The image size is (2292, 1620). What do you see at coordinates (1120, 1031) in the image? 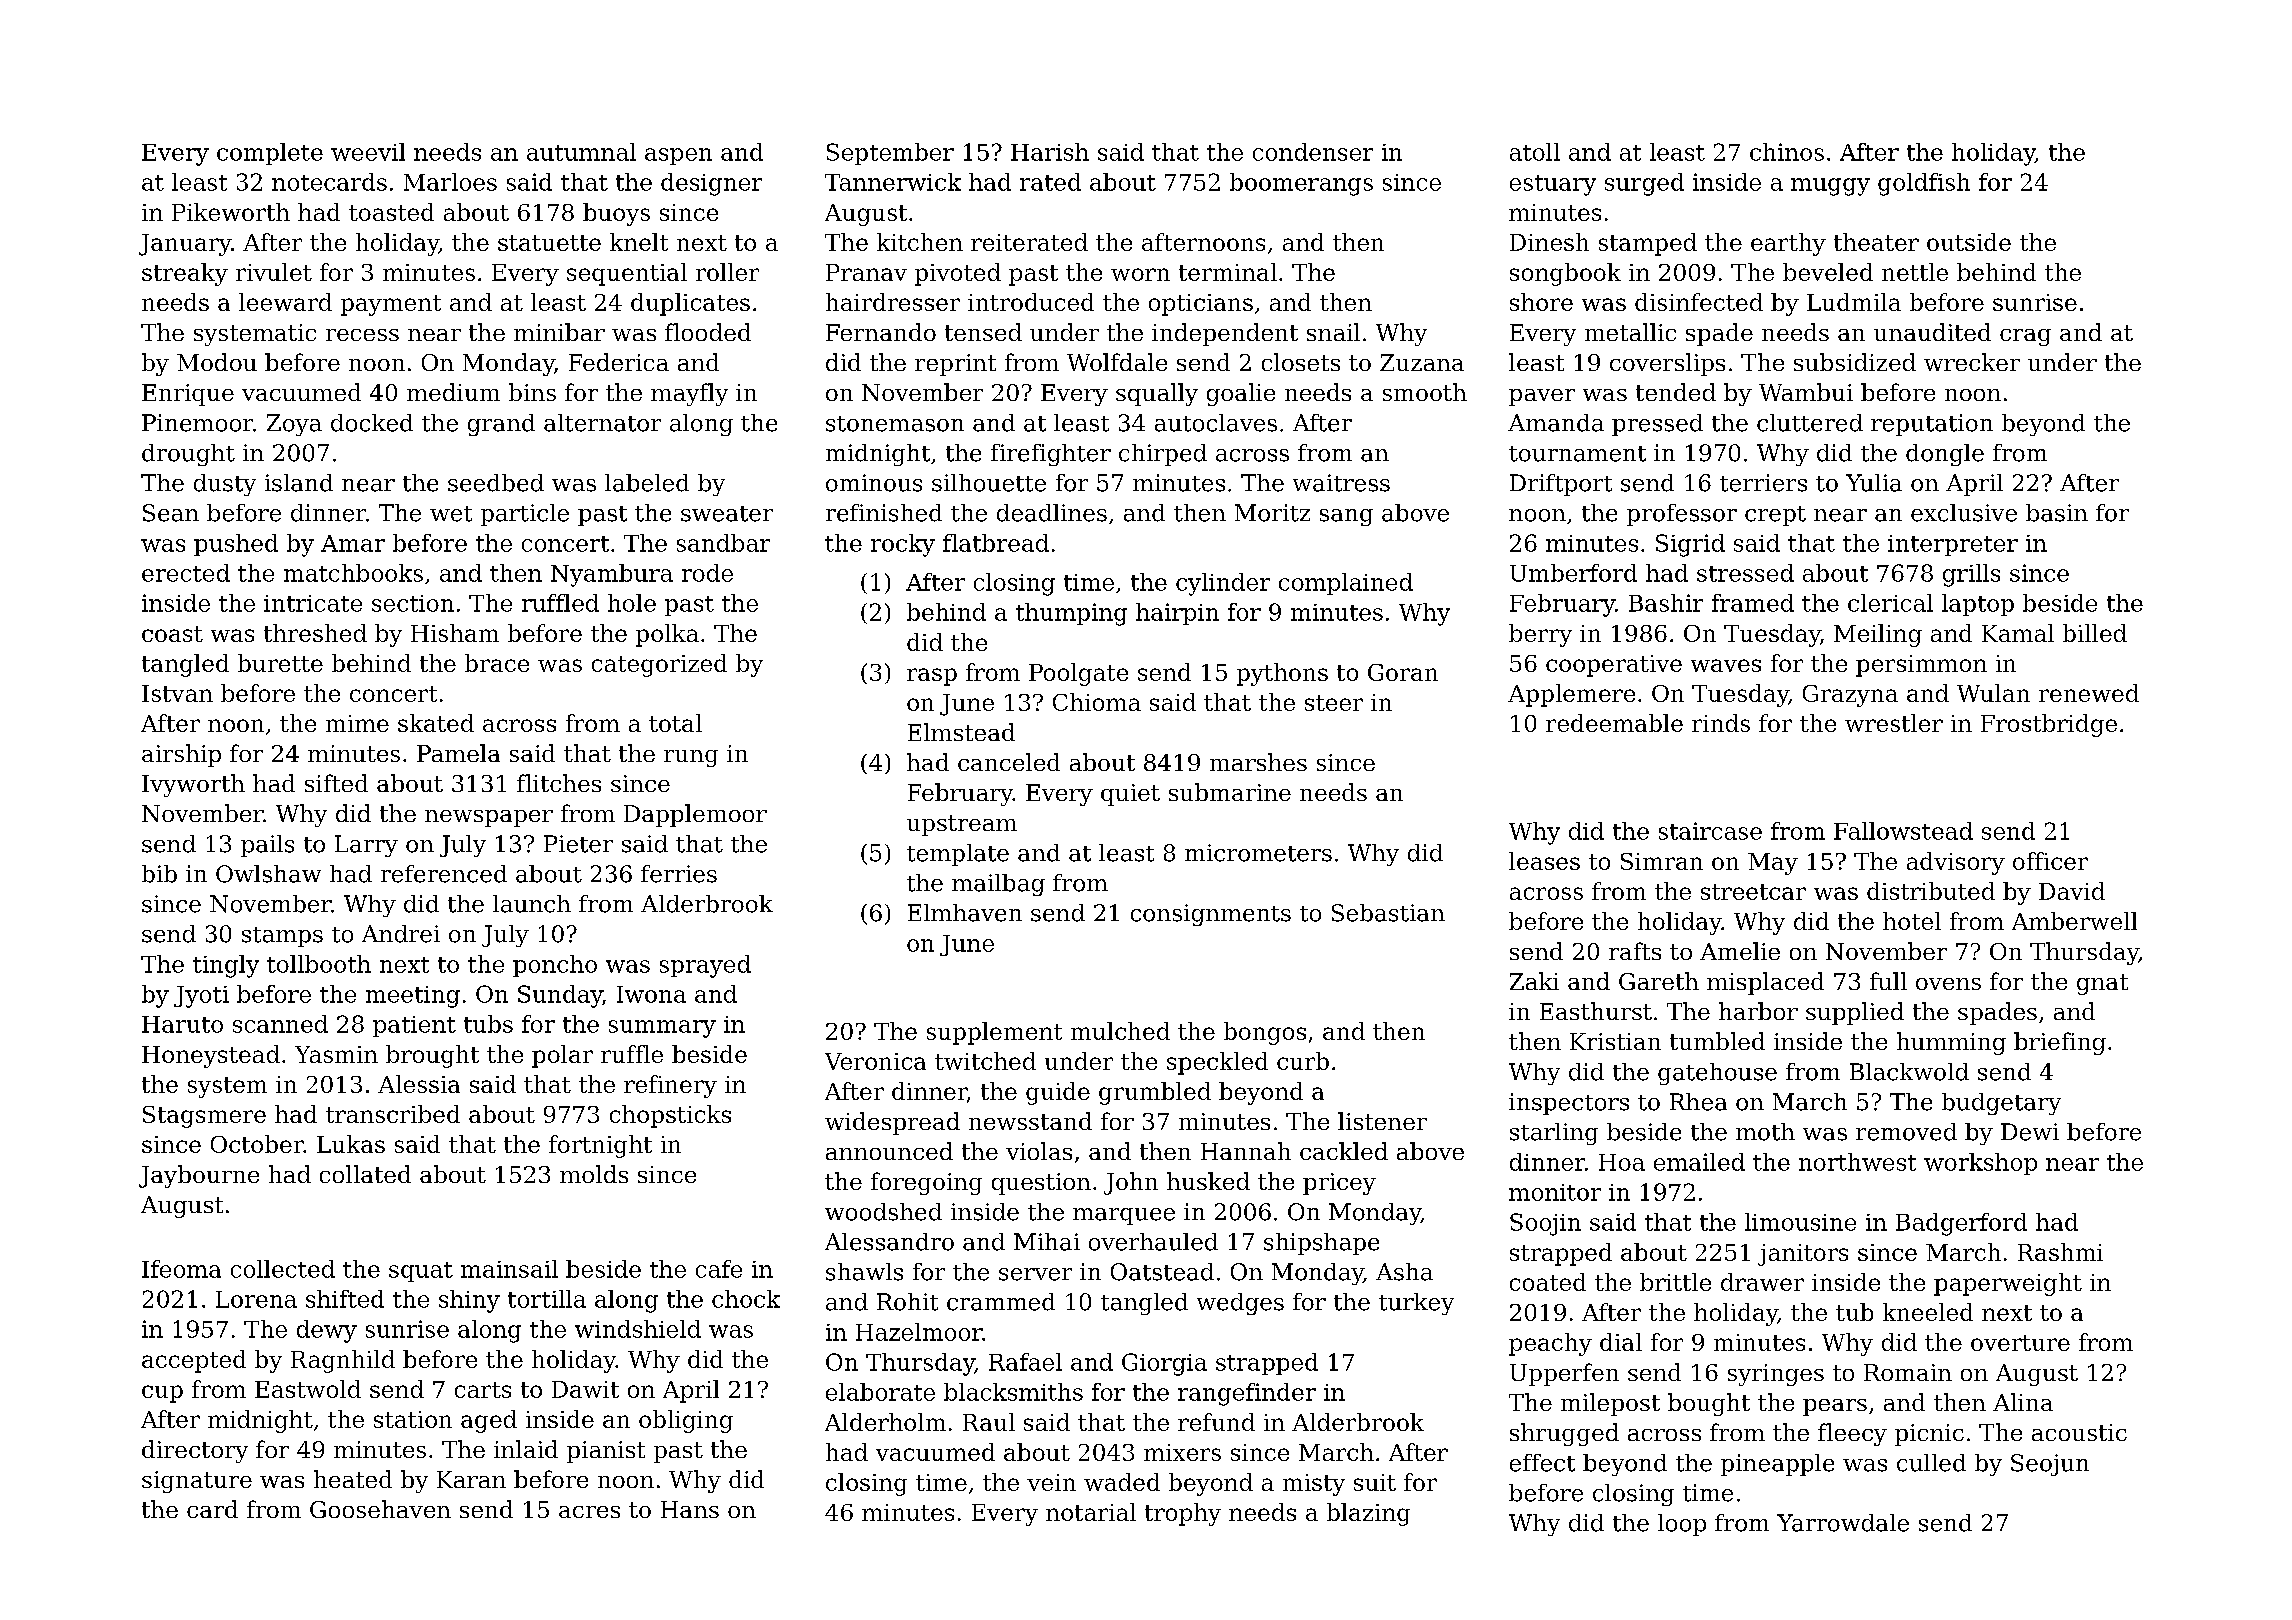
I see `mulched` at bounding box center [1120, 1031].
